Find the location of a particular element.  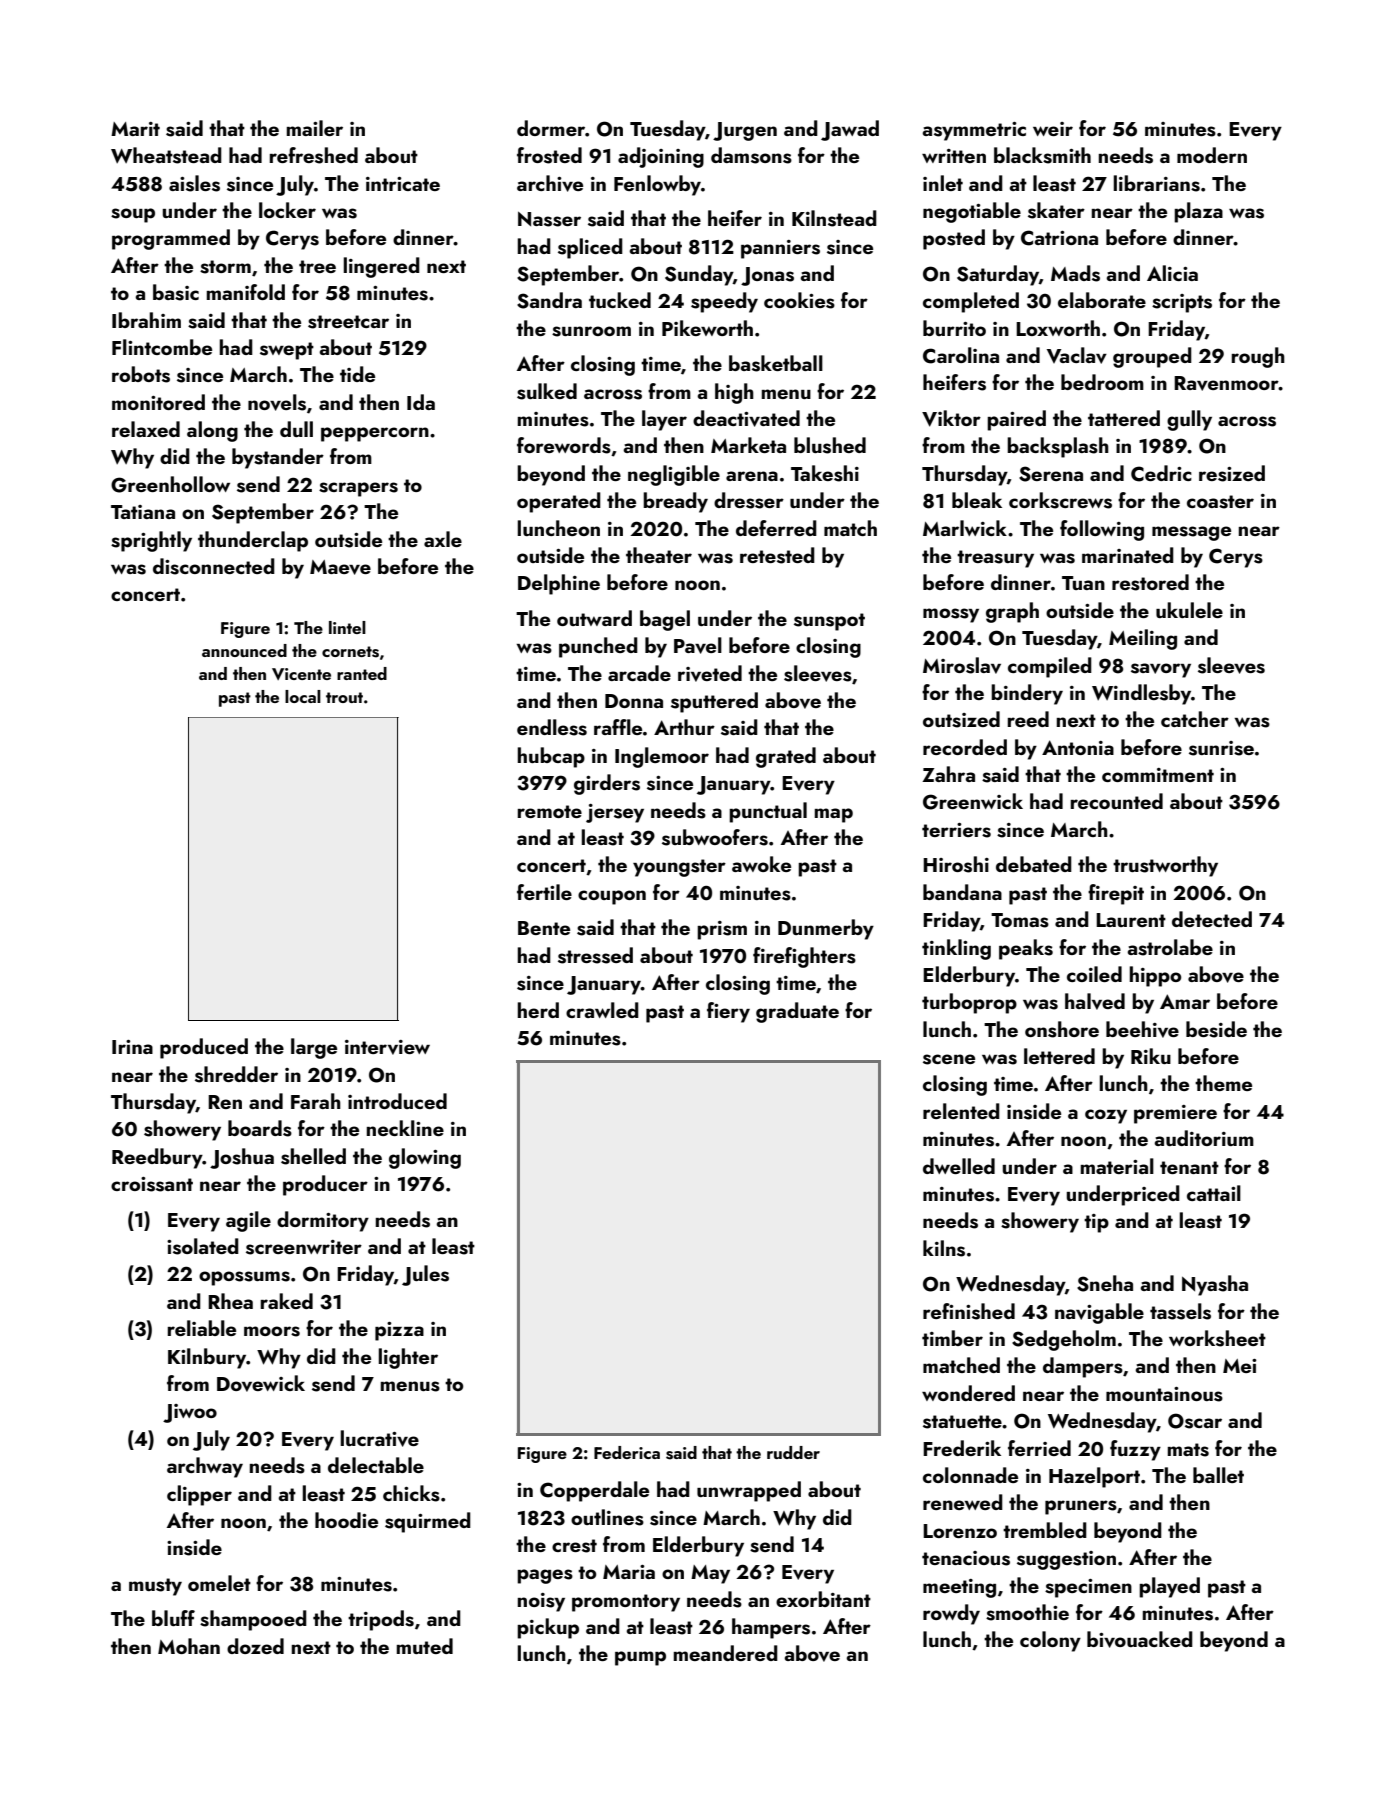

grated is located at coordinates (786, 757).
